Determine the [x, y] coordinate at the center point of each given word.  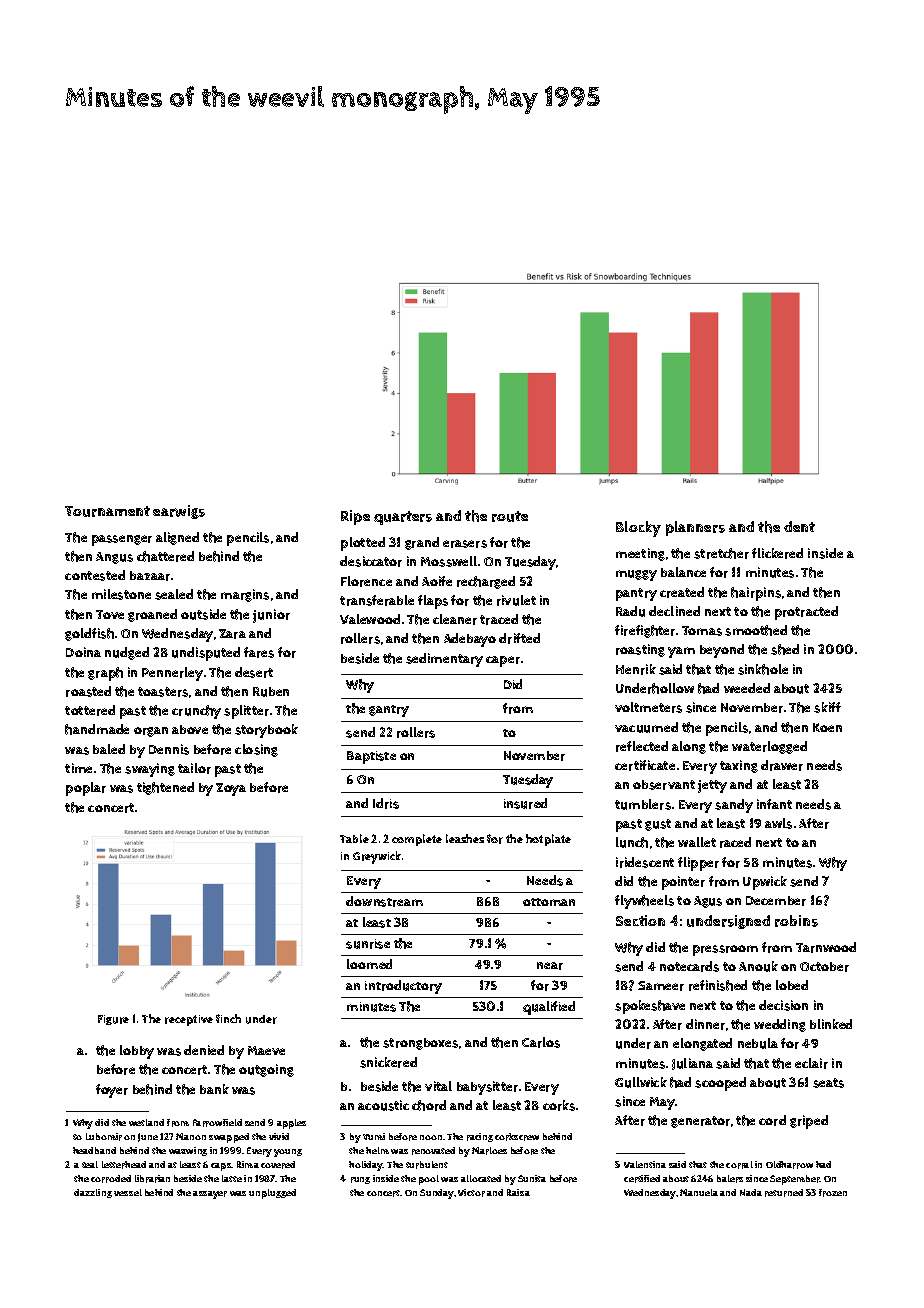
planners [695, 528]
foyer [112, 1091]
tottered [90, 710]
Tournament [107, 511]
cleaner [455, 619]
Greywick [377, 857]
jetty [712, 786]
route [510, 516]
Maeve [266, 1050]
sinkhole [763, 669]
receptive [189, 1020]
